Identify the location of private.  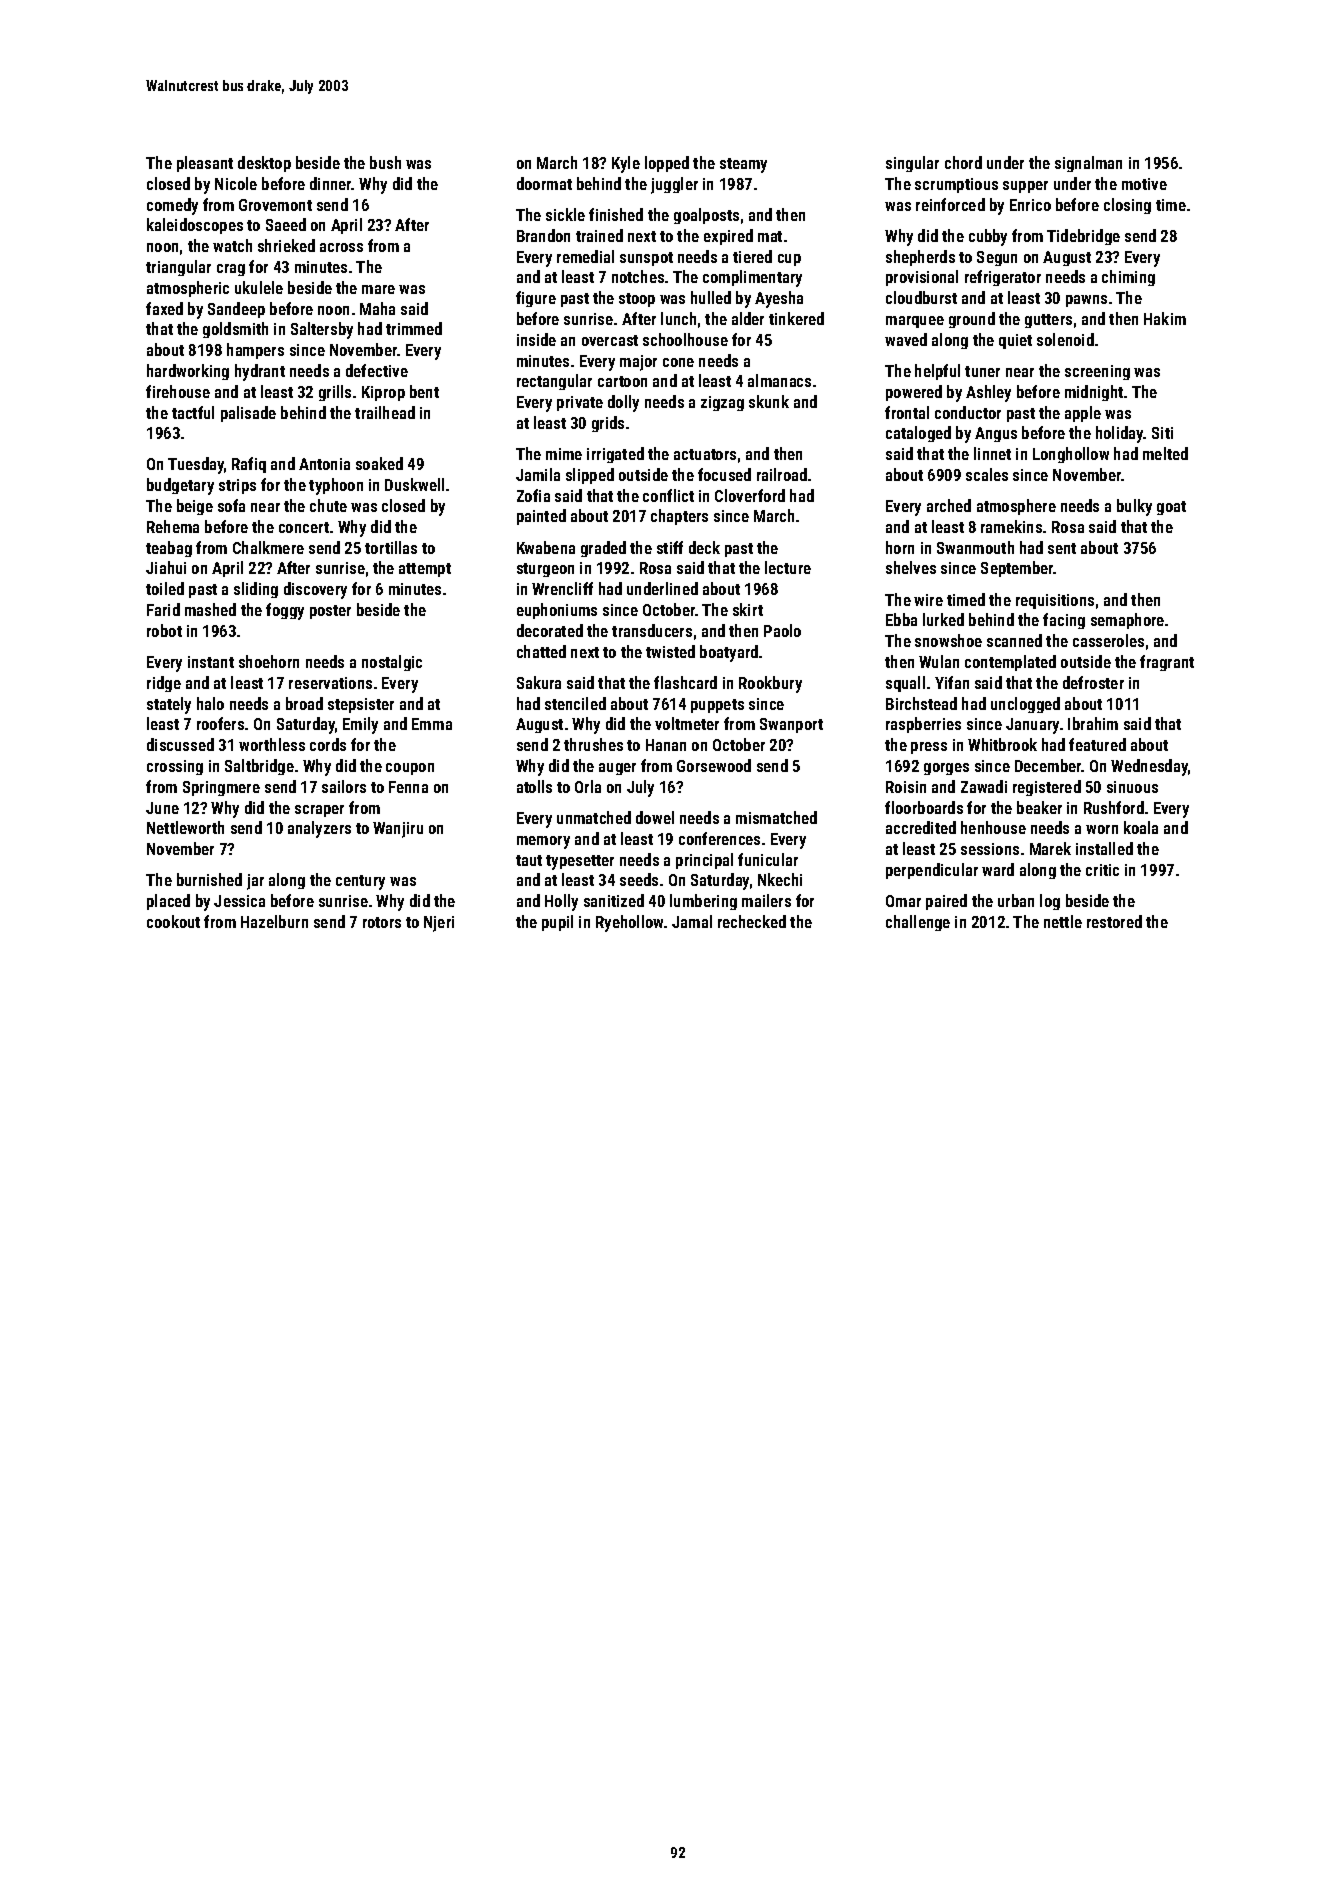
(580, 403).
